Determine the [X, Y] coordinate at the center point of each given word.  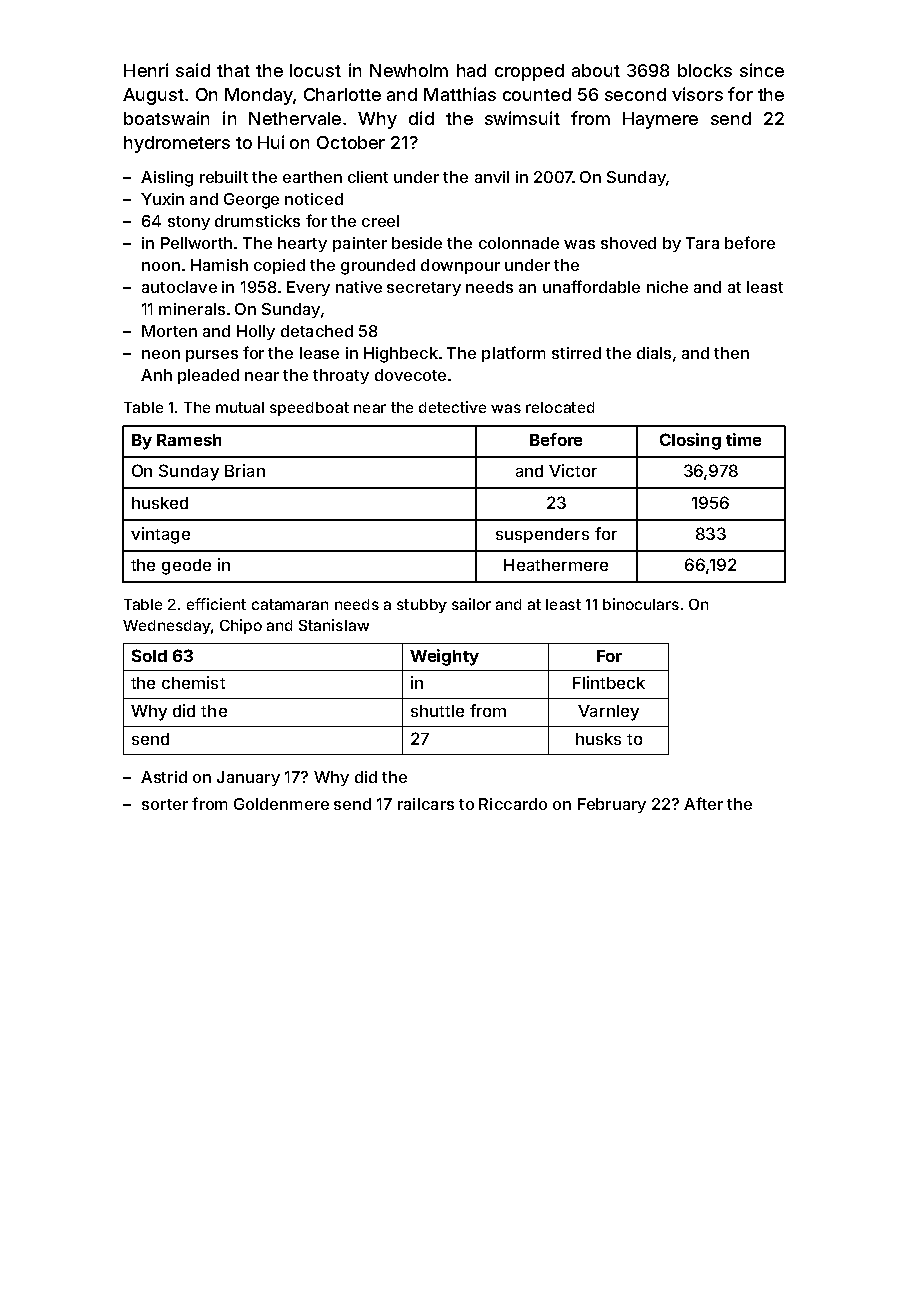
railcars [426, 804]
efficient [216, 604]
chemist [193, 682]
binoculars [641, 604]
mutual [240, 407]
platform [513, 354]
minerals [192, 309]
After [703, 803]
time [743, 439]
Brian [245, 470]
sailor [471, 604]
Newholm [409, 70]
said [193, 70]
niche [667, 287]
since [762, 70]
